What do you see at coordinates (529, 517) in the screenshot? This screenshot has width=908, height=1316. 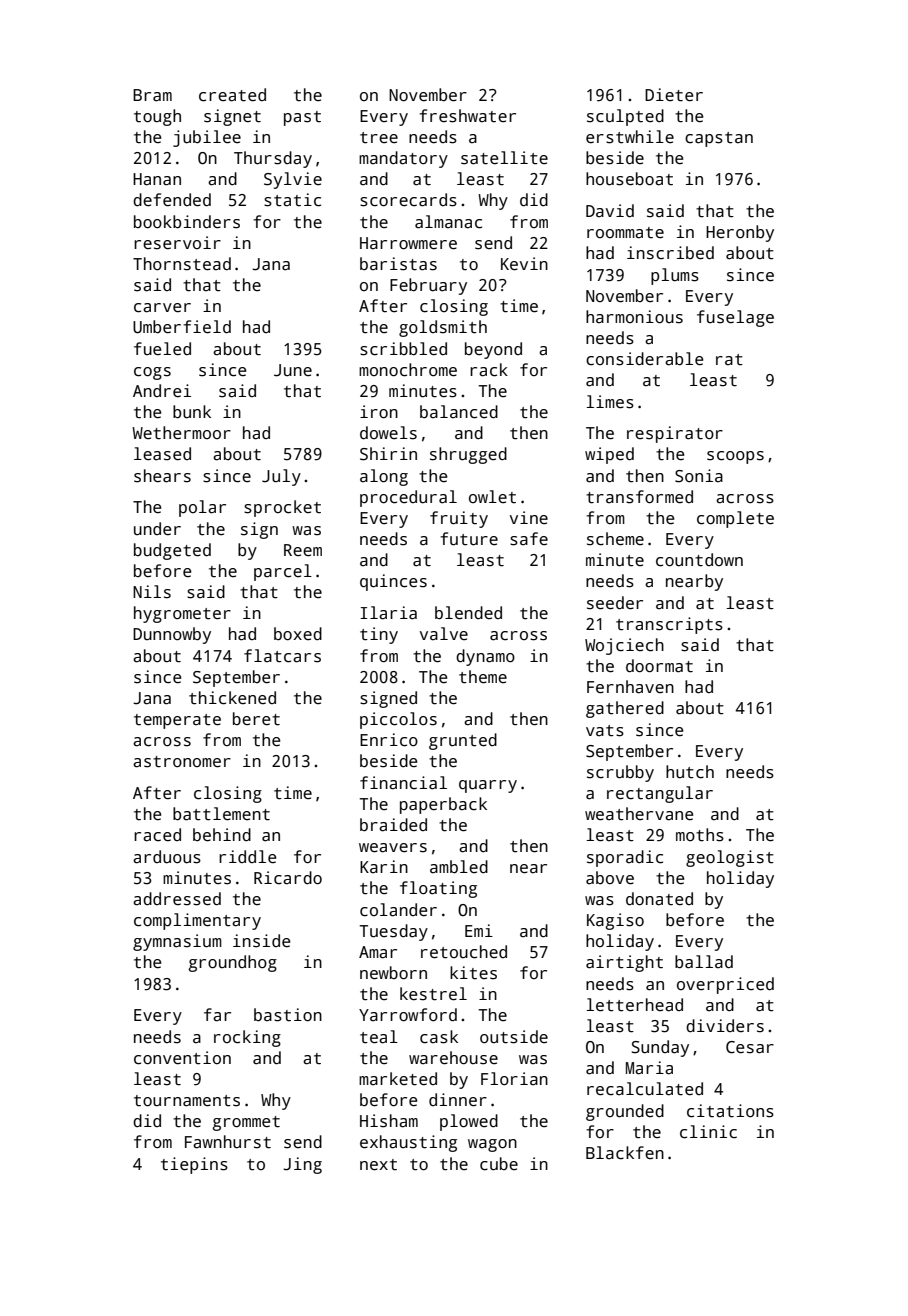 I see `vine` at bounding box center [529, 517].
